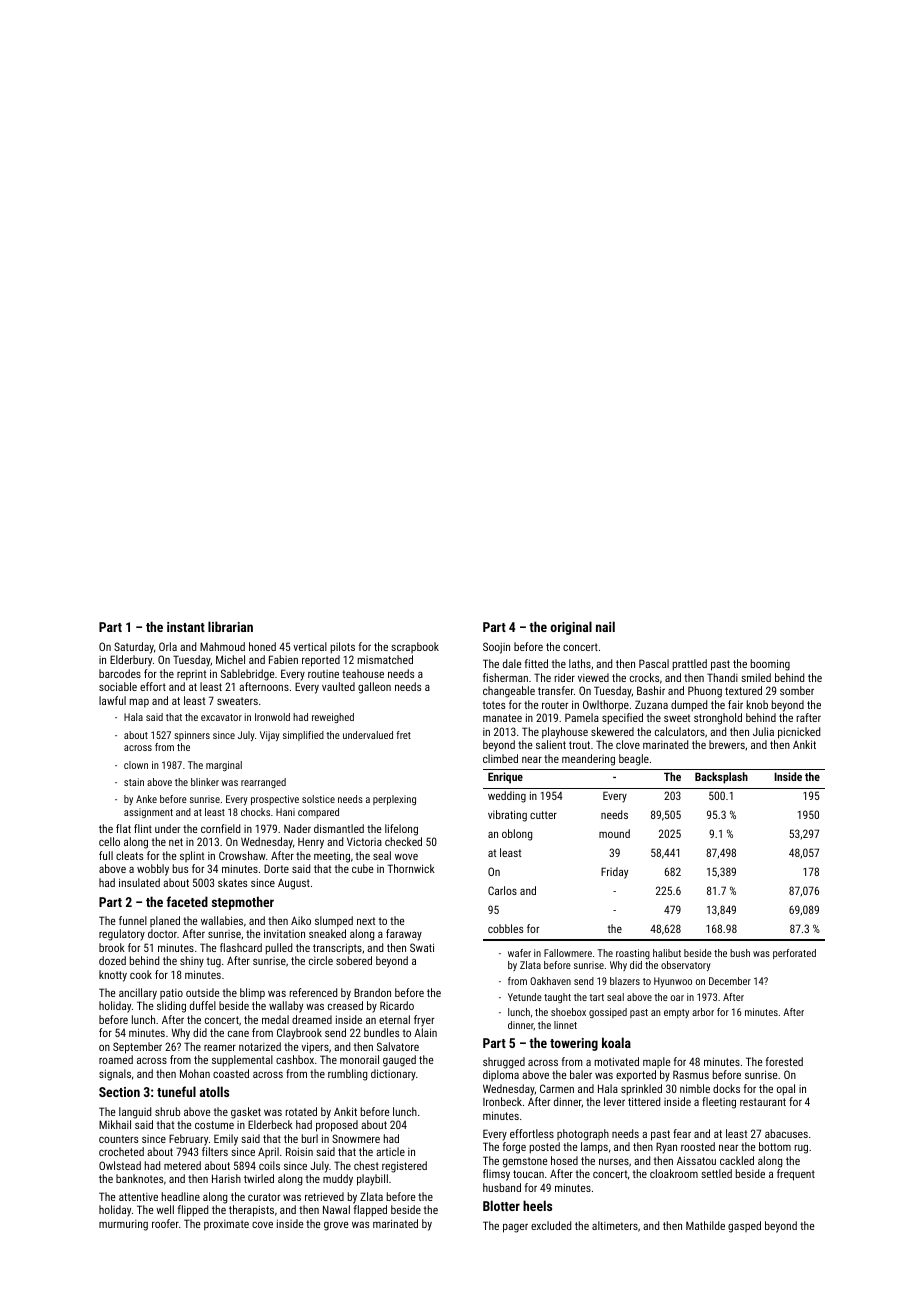 This screenshot has height=1308, width=924. Describe the element at coordinates (262, 1225) in the screenshot. I see `cove` at that location.
